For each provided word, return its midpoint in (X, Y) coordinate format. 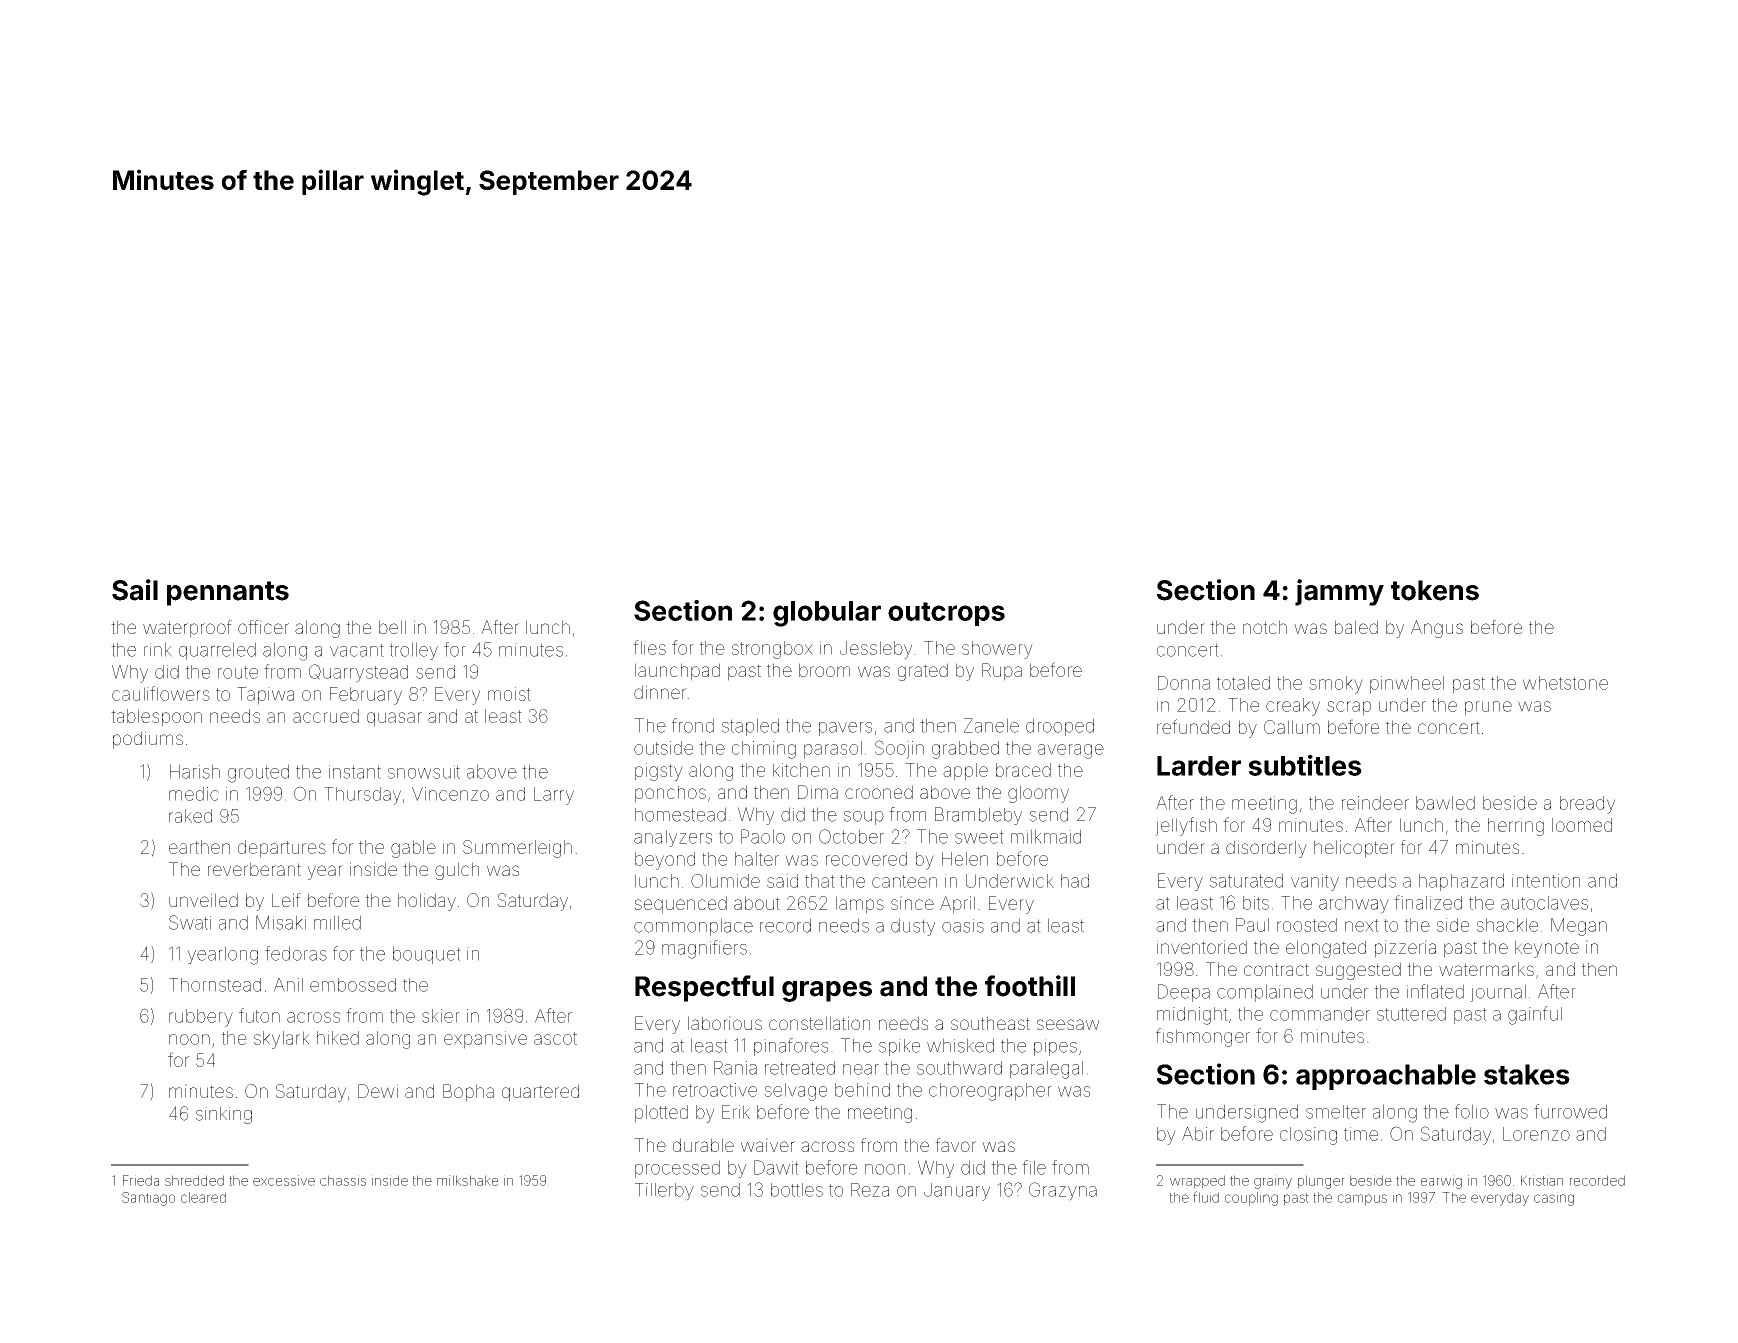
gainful (1535, 1015)
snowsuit (424, 772)
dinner (660, 692)
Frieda (141, 1180)
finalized (1428, 902)
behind (862, 1090)
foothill (1030, 986)
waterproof (187, 629)
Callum (1292, 727)
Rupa (1002, 672)
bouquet (427, 955)
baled (1356, 627)
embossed (353, 985)
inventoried (1202, 947)
